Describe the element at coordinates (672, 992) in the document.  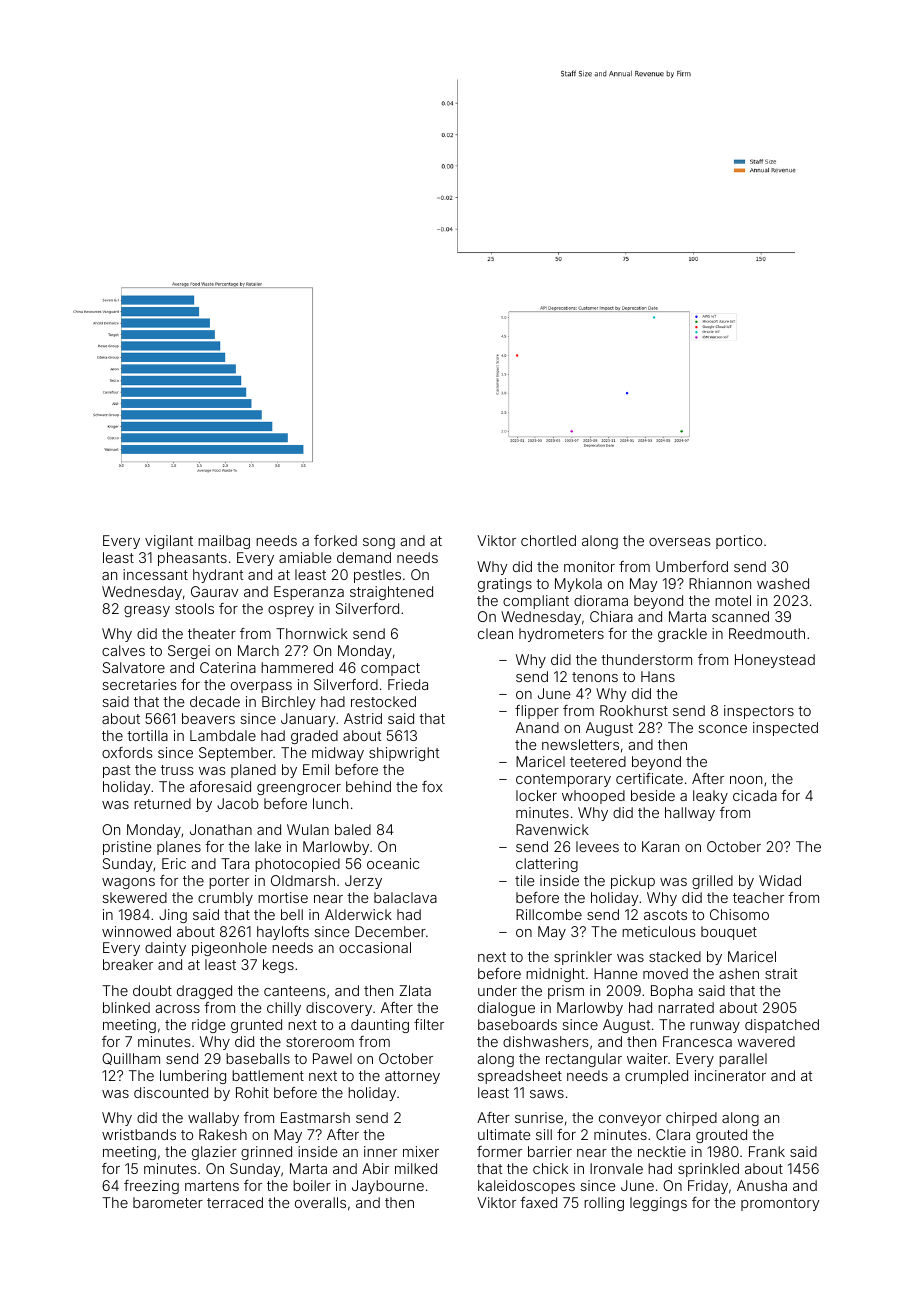
I see `Bopha` at that location.
